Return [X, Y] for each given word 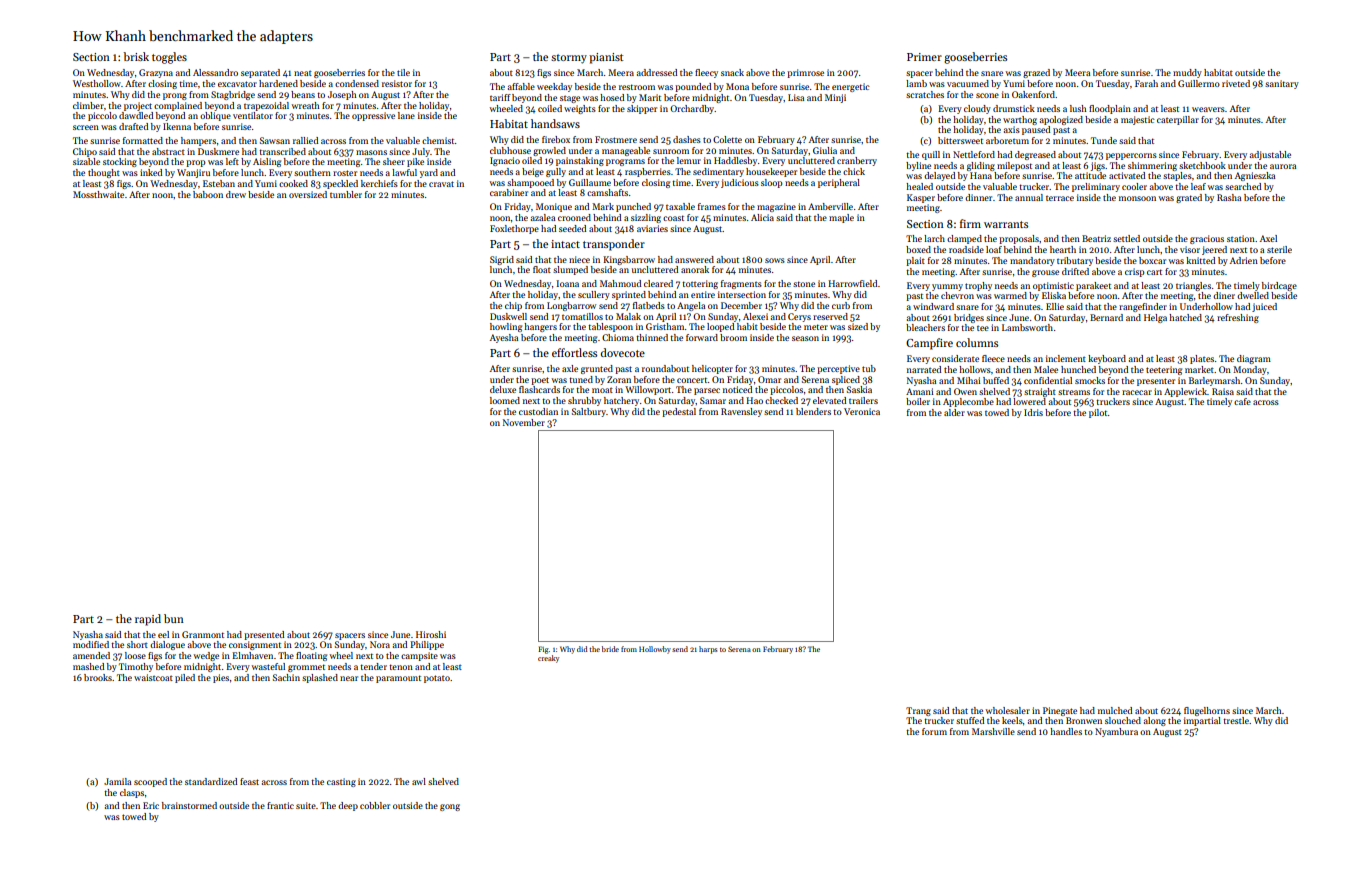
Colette [727, 139]
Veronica [862, 411]
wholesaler [1008, 710]
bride [610, 649]
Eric [151, 805]
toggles [169, 58]
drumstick [1014, 108]
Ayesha [504, 338]
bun [174, 618]
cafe [1242, 401]
